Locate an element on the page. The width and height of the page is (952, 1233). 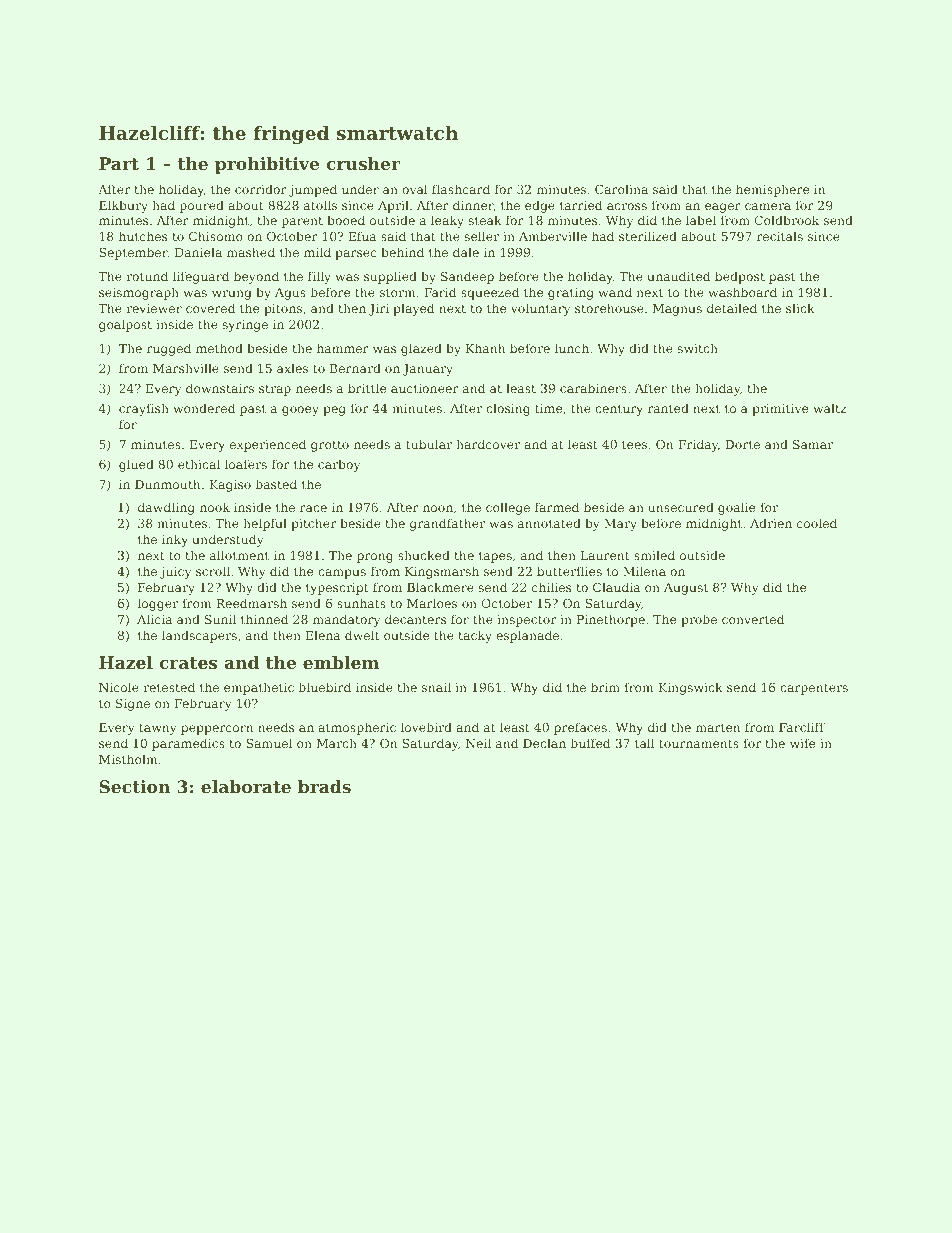
crayfish is located at coordinates (144, 409).
